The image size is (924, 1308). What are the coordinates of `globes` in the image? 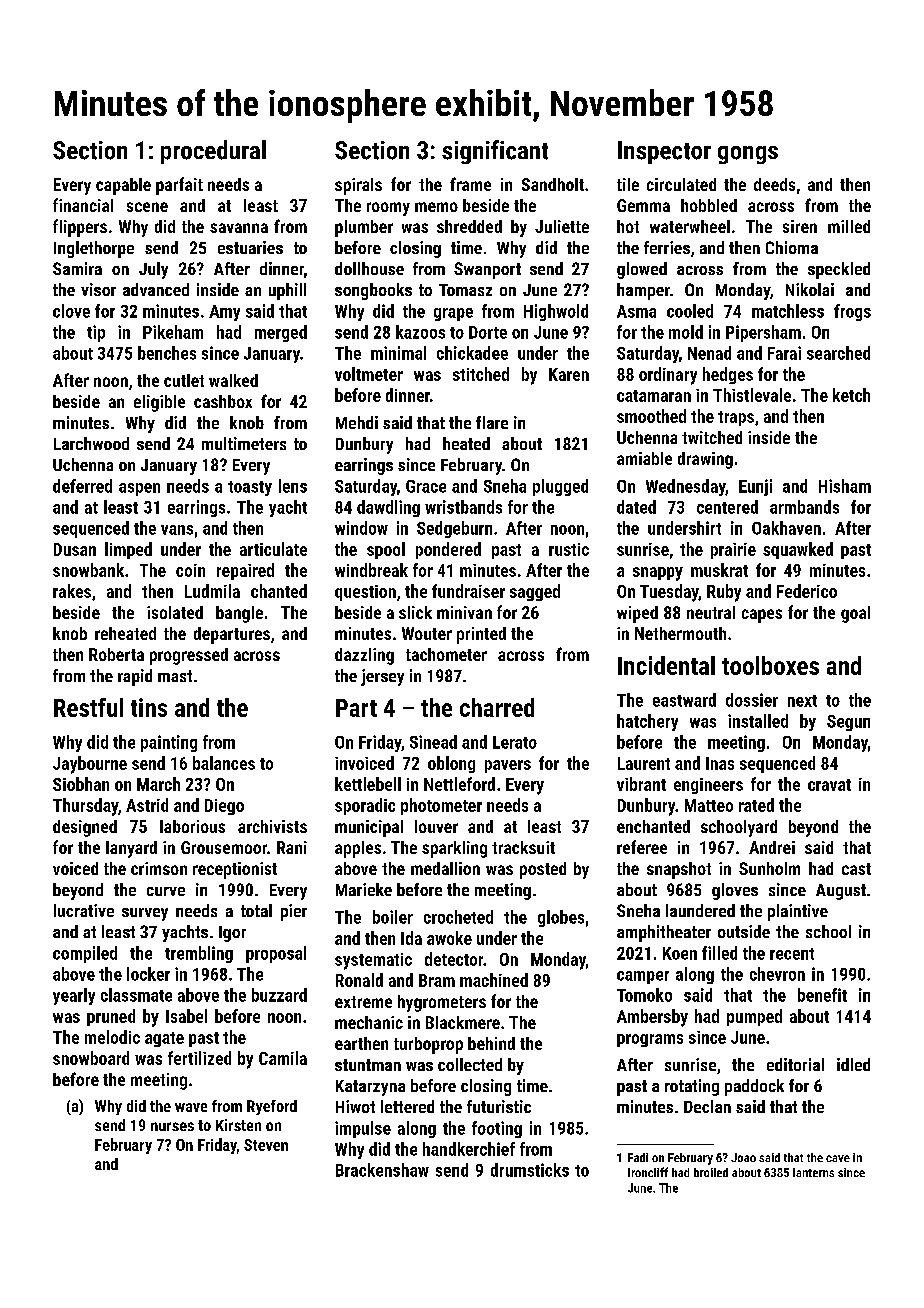 It's located at (561, 918).
